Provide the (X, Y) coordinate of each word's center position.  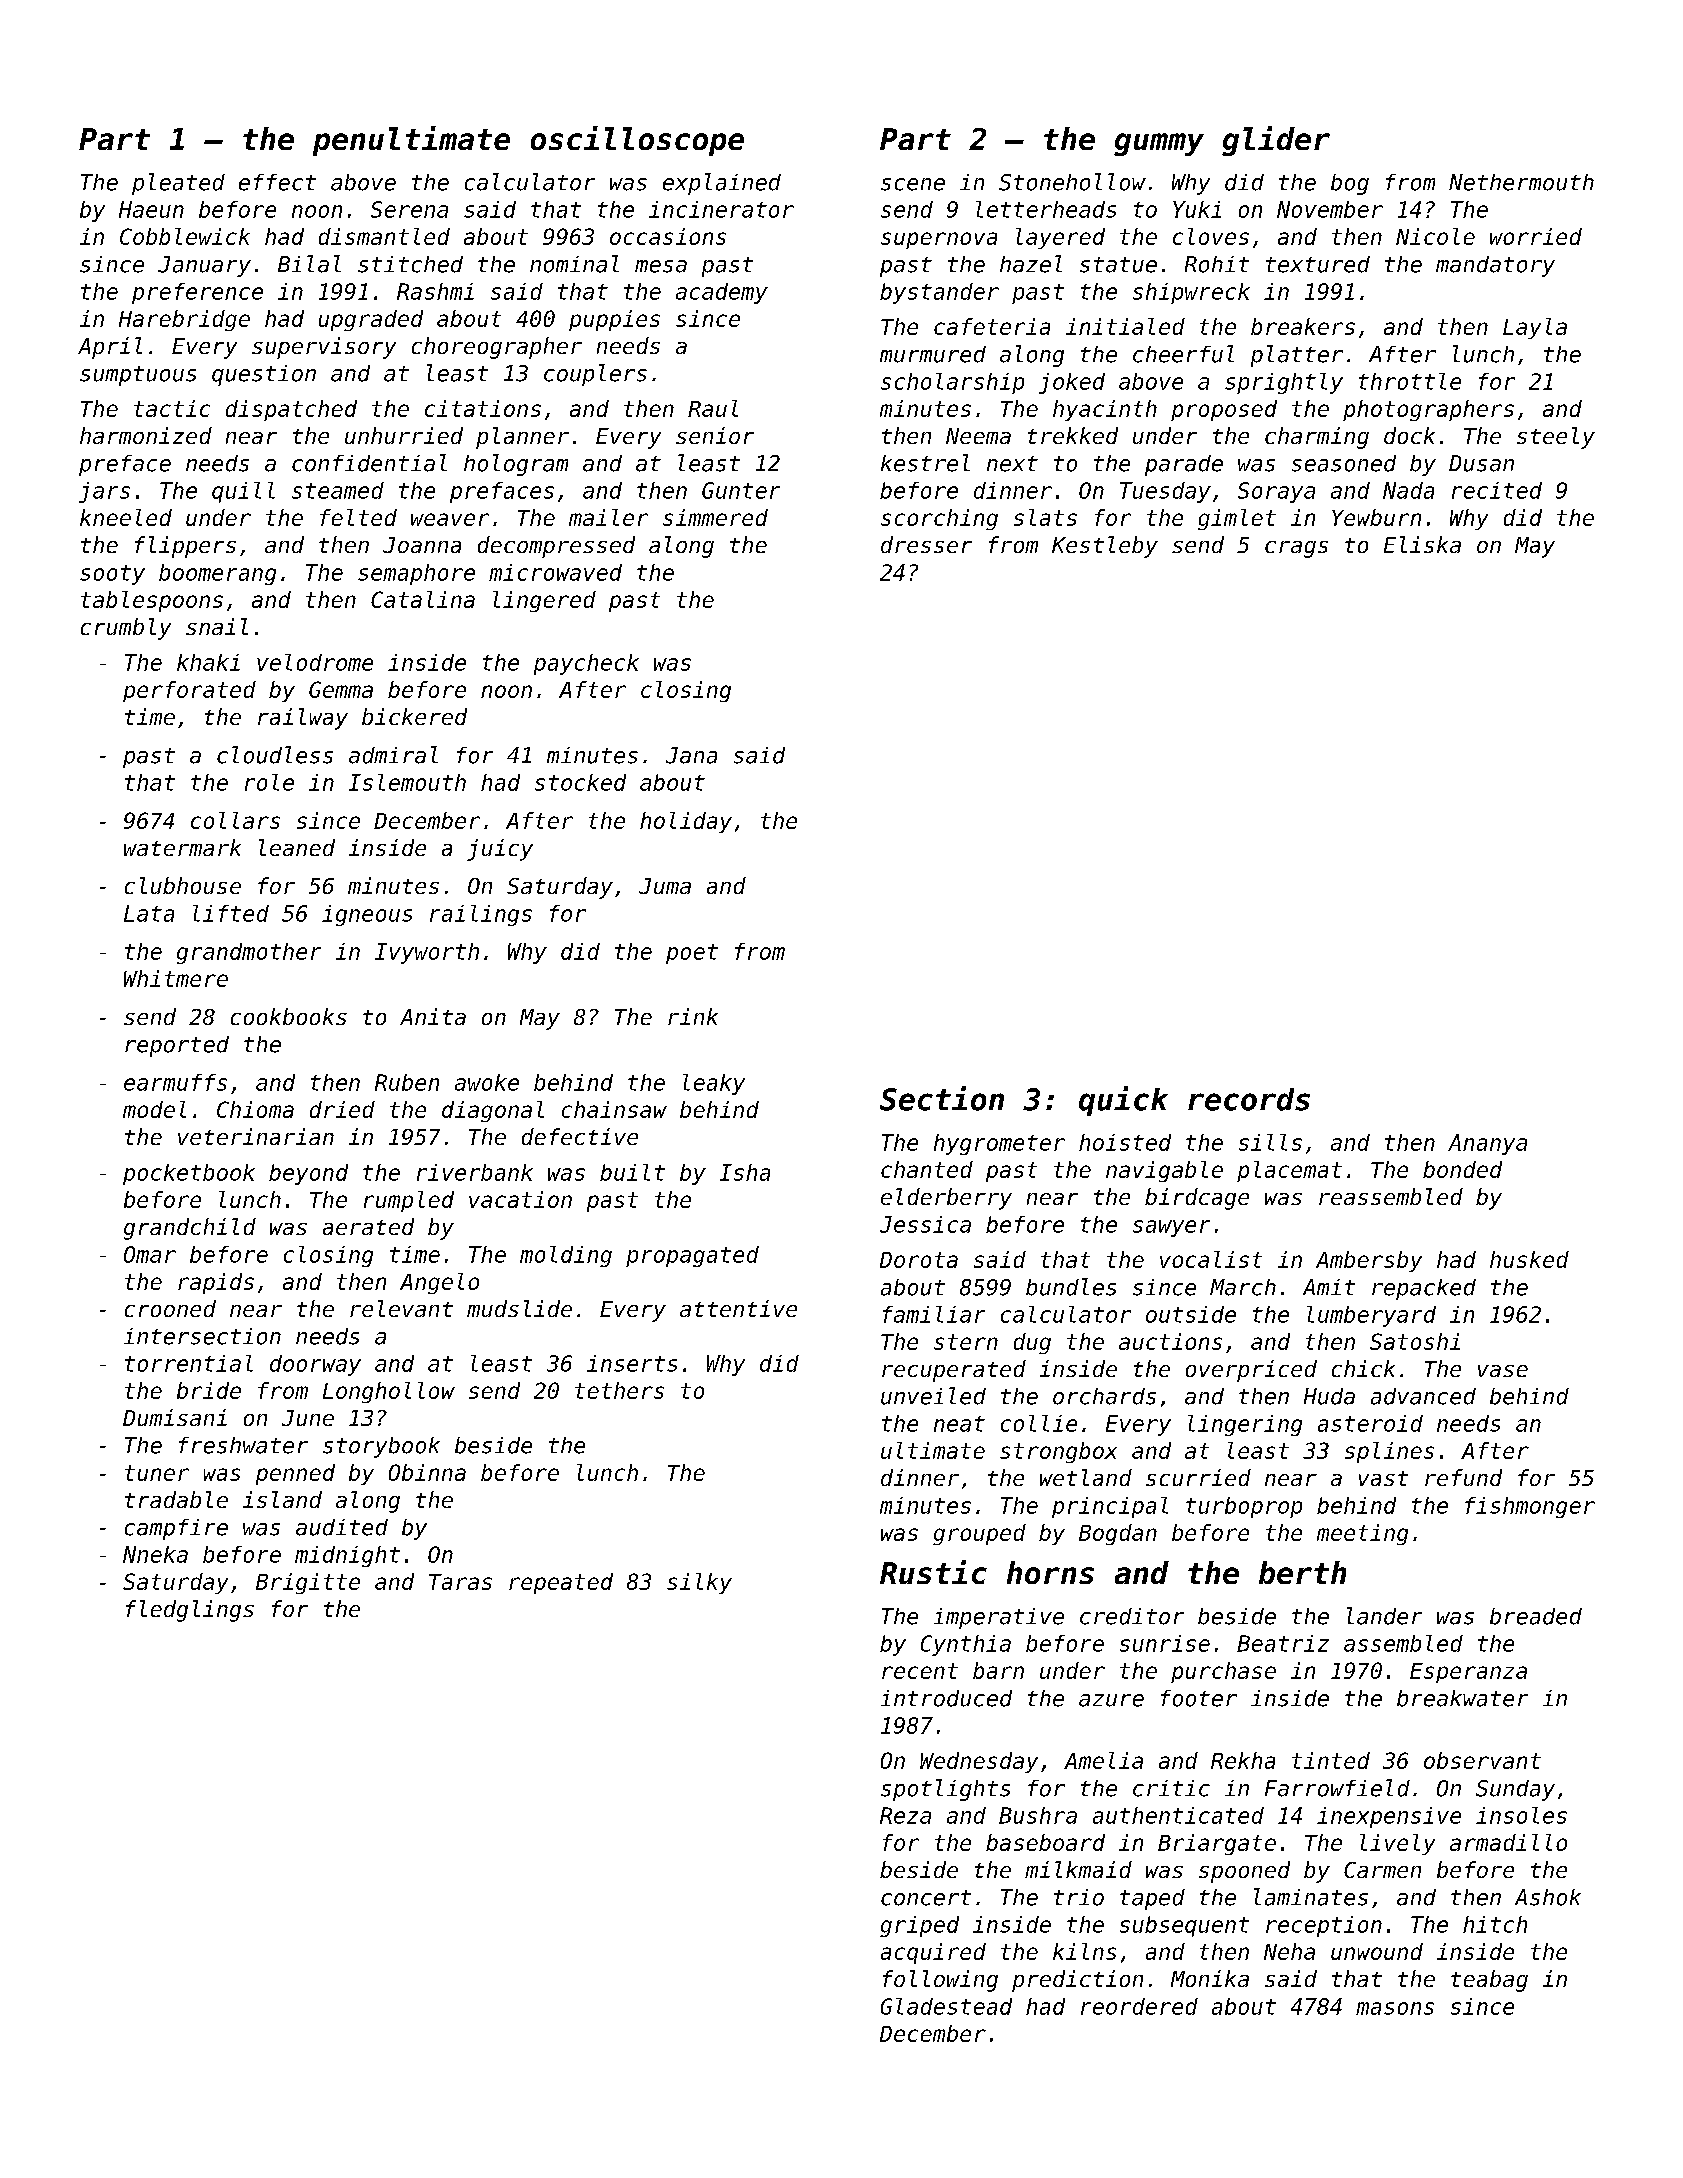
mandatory (1495, 266)
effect (277, 182)
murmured (933, 354)
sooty (112, 575)
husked (1529, 1259)
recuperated (954, 1371)
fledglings (190, 1611)
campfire (176, 1529)
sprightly (1284, 383)
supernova (939, 240)
